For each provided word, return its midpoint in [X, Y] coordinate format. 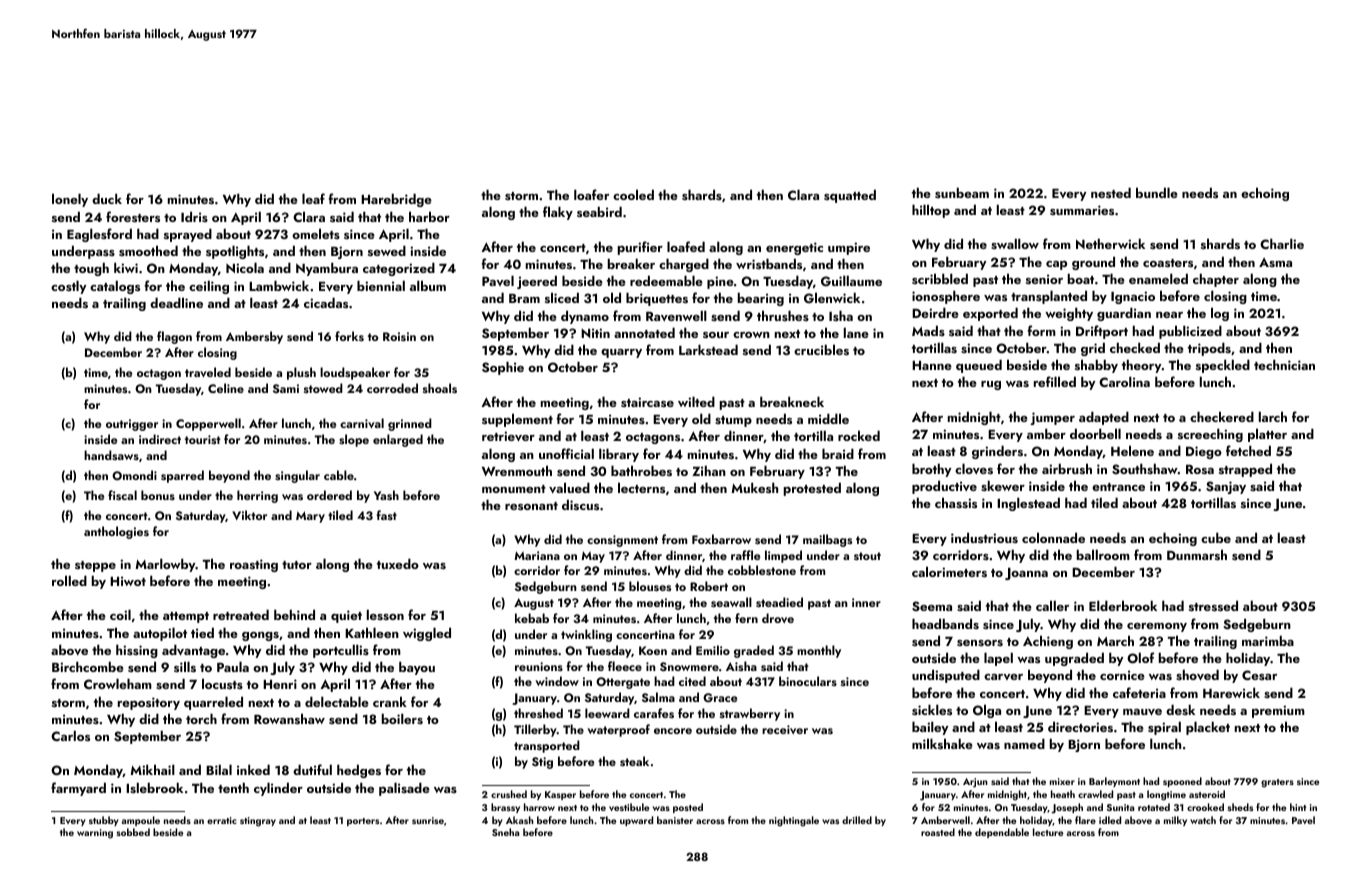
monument [514, 489]
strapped [1245, 470]
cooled [633, 194]
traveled [208, 372]
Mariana [537, 555]
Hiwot [128, 581]
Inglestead [1028, 504]
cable [339, 475]
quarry [621, 353]
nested [1111, 192]
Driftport [1102, 332]
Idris [194, 216]
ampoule [141, 821]
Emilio [713, 650]
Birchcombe [88, 666]
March [1115, 640]
